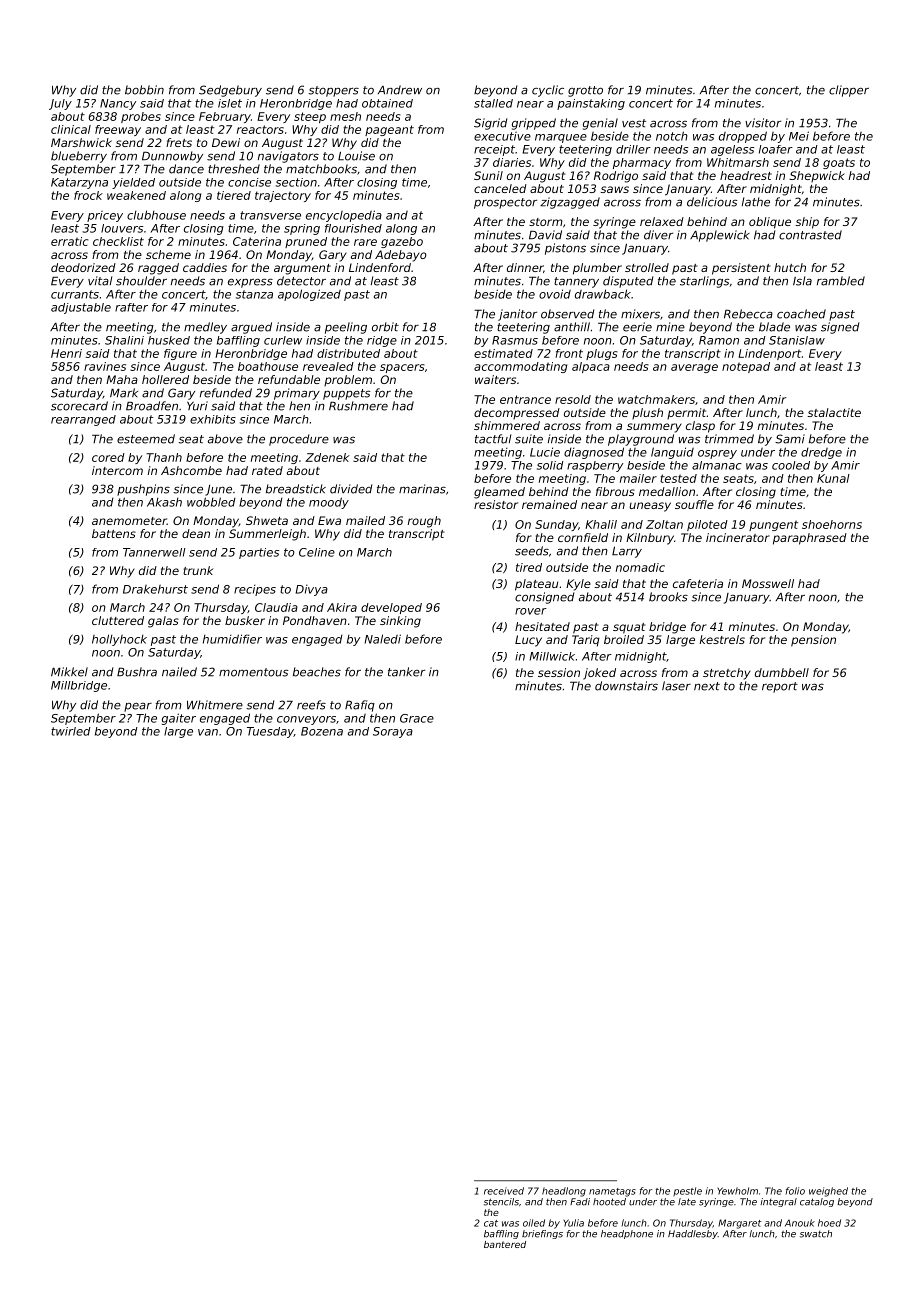 The width and height of the image is (924, 1308). I want to click on ship, so click(807, 223).
